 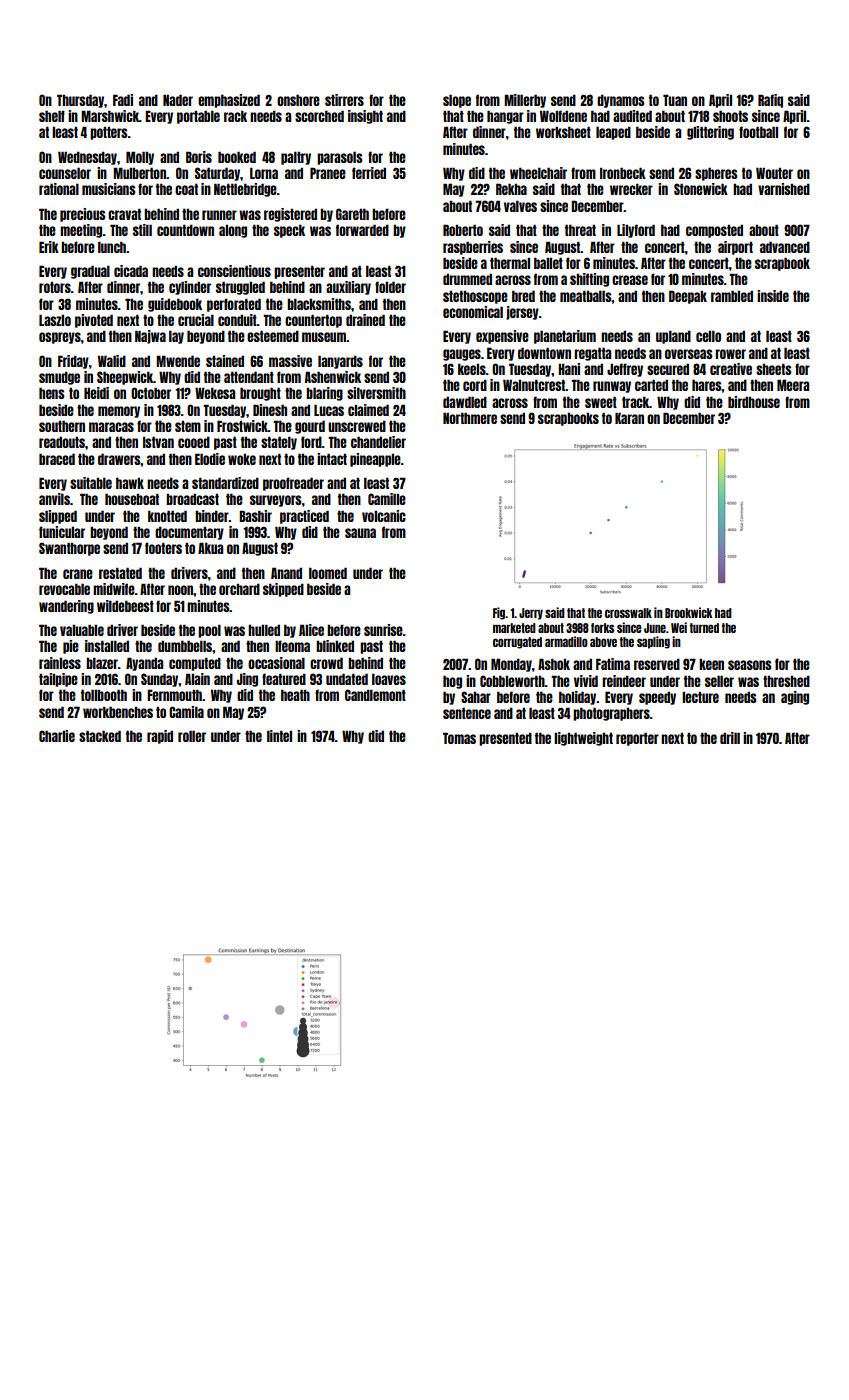 What do you see at coordinates (629, 418) in the screenshot?
I see `Karan` at bounding box center [629, 418].
